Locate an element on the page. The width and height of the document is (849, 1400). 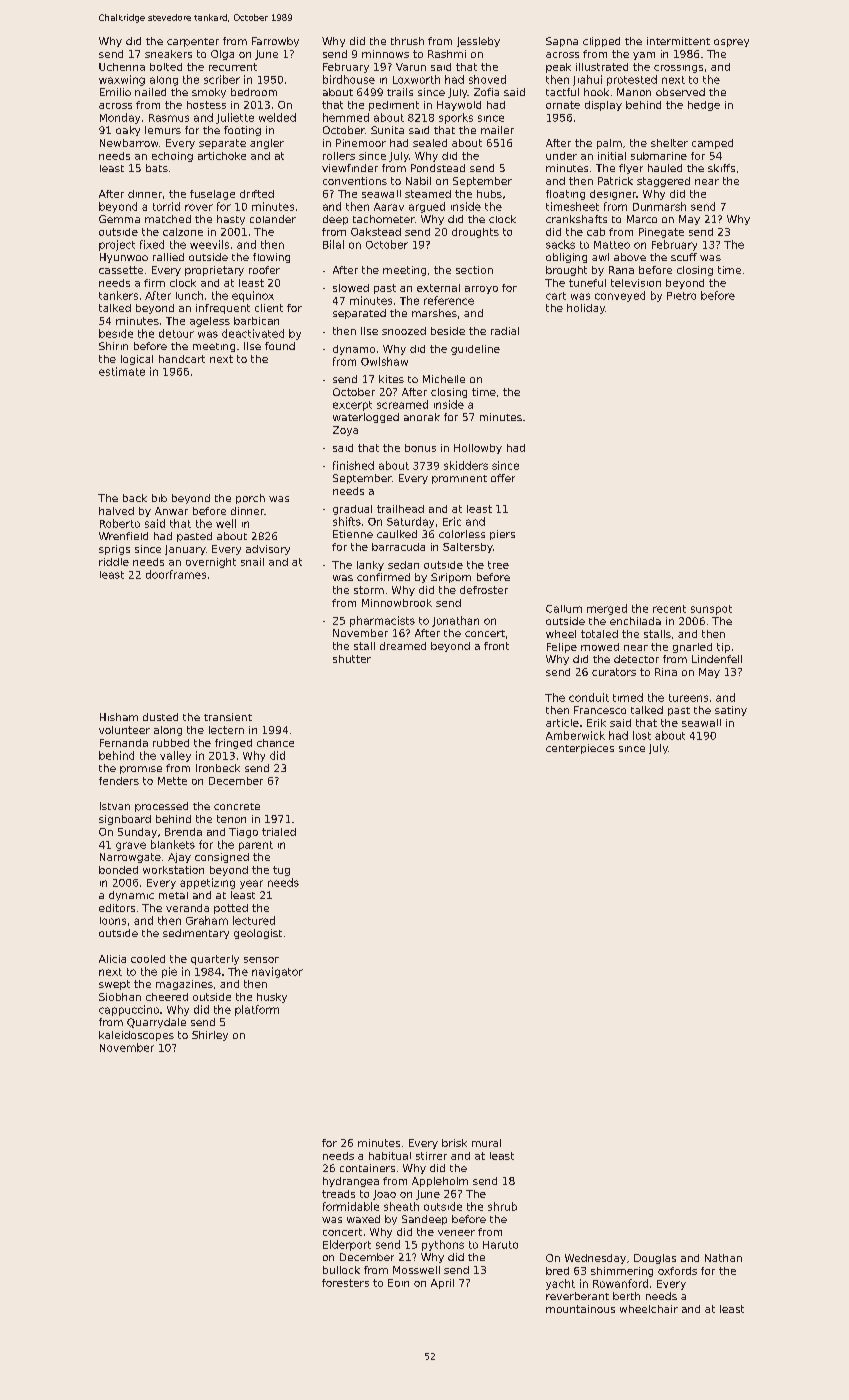
mailer is located at coordinates (497, 130).
